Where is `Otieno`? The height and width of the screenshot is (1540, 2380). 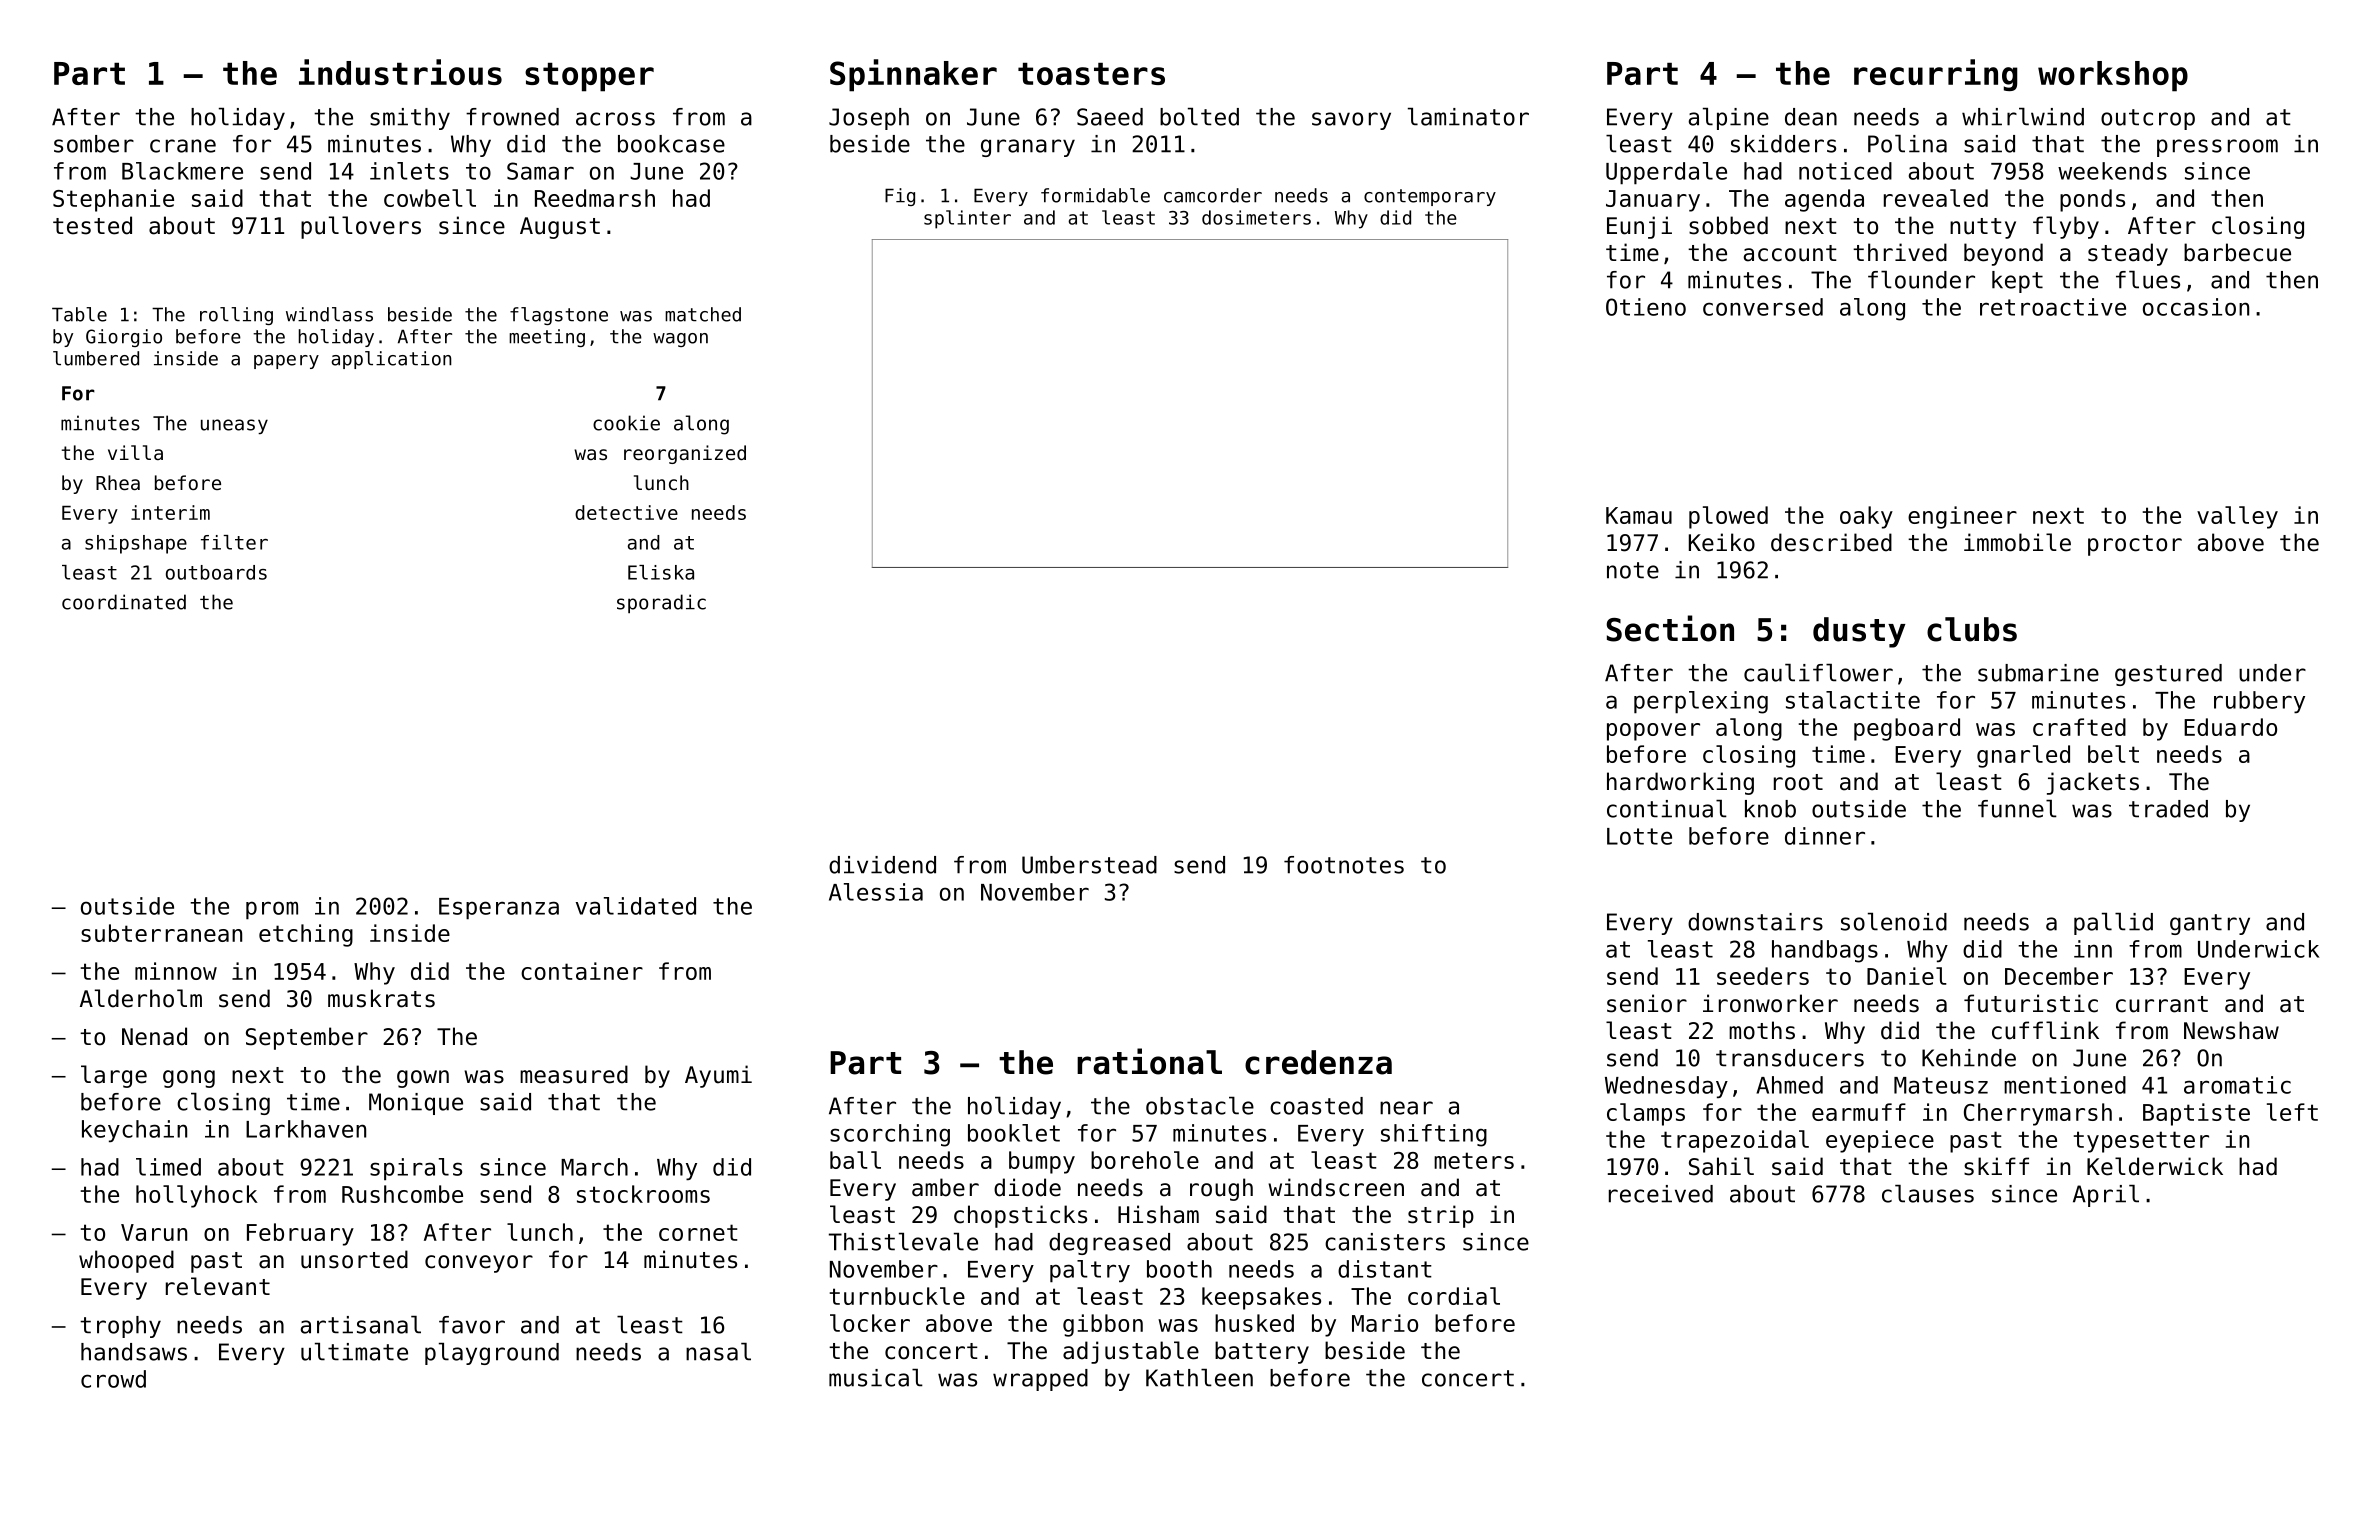
Otieno is located at coordinates (1646, 307).
